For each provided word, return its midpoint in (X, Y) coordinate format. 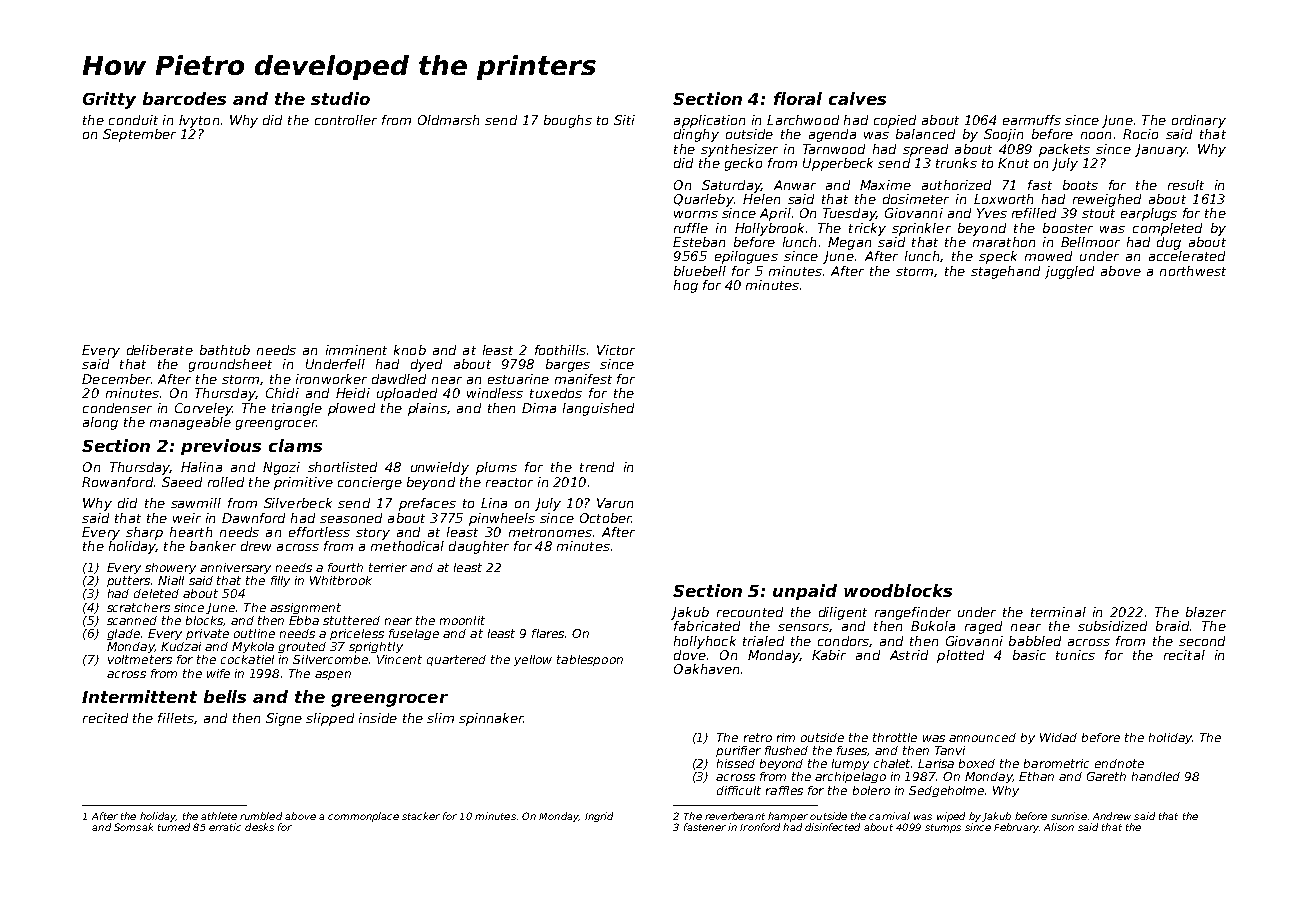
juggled (1069, 272)
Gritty (109, 100)
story (373, 534)
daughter (479, 547)
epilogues (746, 257)
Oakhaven (706, 669)
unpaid (805, 592)
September (139, 135)
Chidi (282, 393)
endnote (1119, 763)
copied (895, 121)
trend (597, 467)
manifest (583, 379)
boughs (568, 121)
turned (174, 827)
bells (225, 696)
